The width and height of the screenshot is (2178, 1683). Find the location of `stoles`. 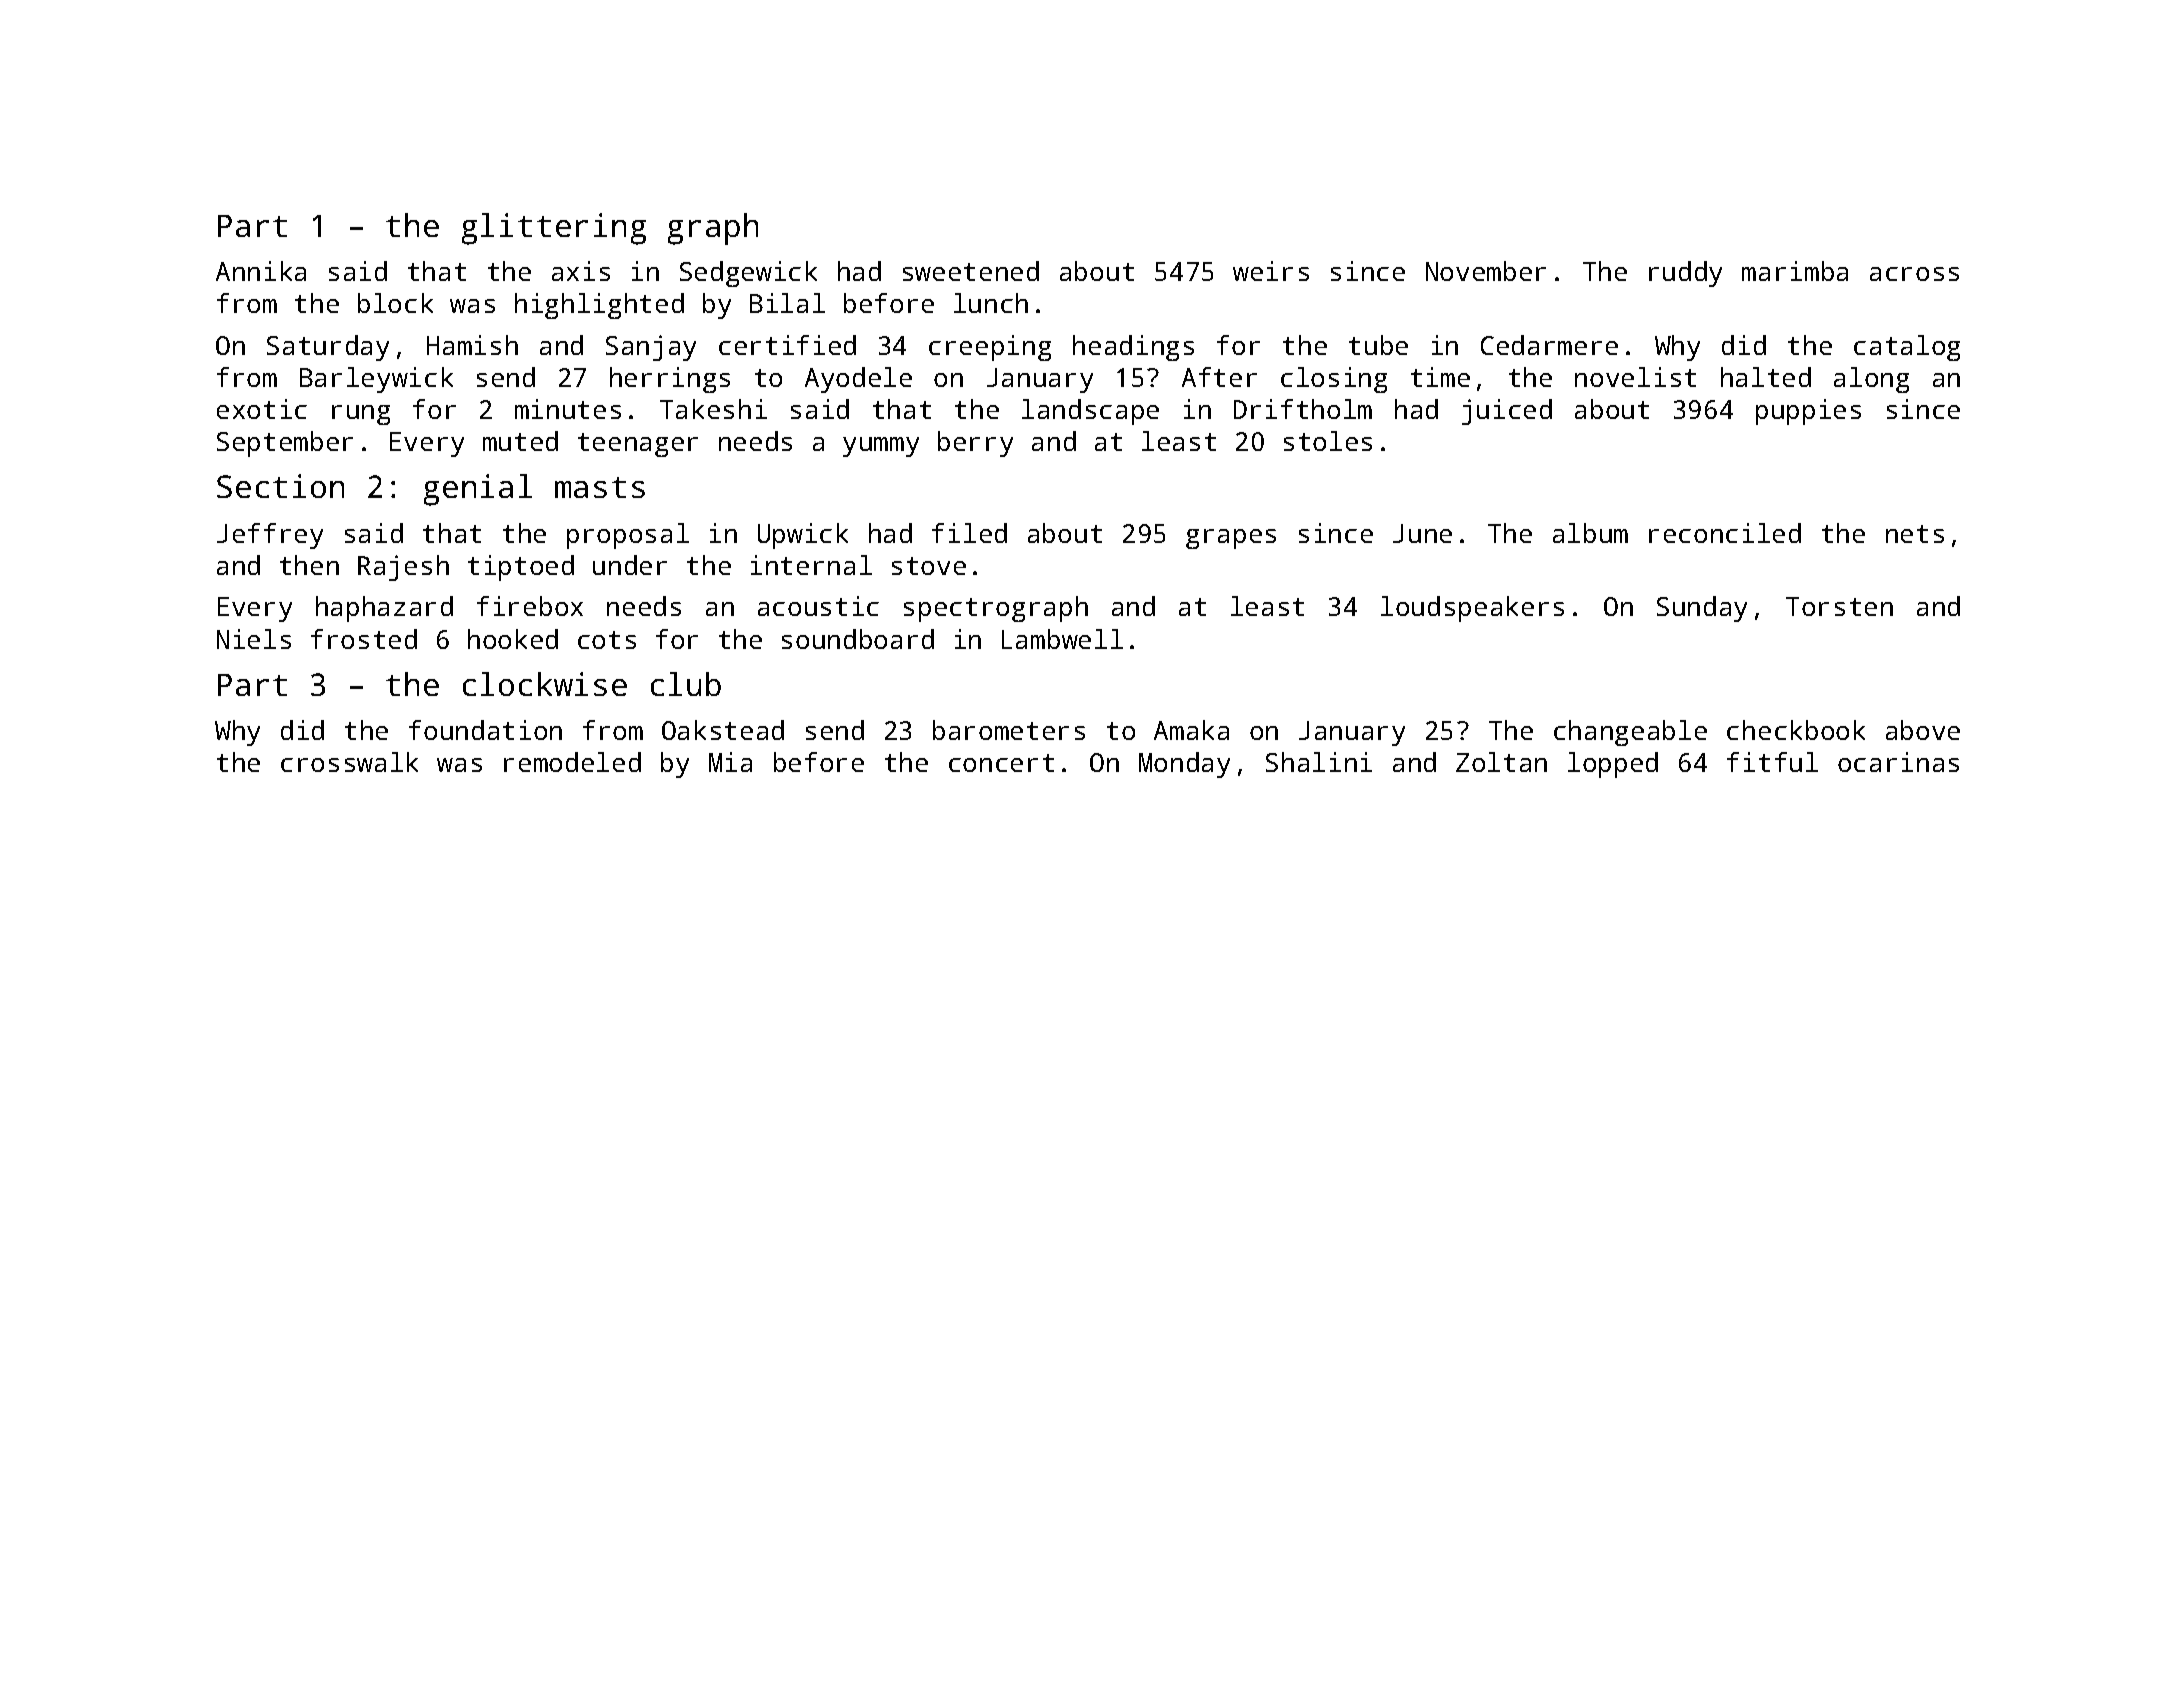

stoles is located at coordinates (1328, 441).
